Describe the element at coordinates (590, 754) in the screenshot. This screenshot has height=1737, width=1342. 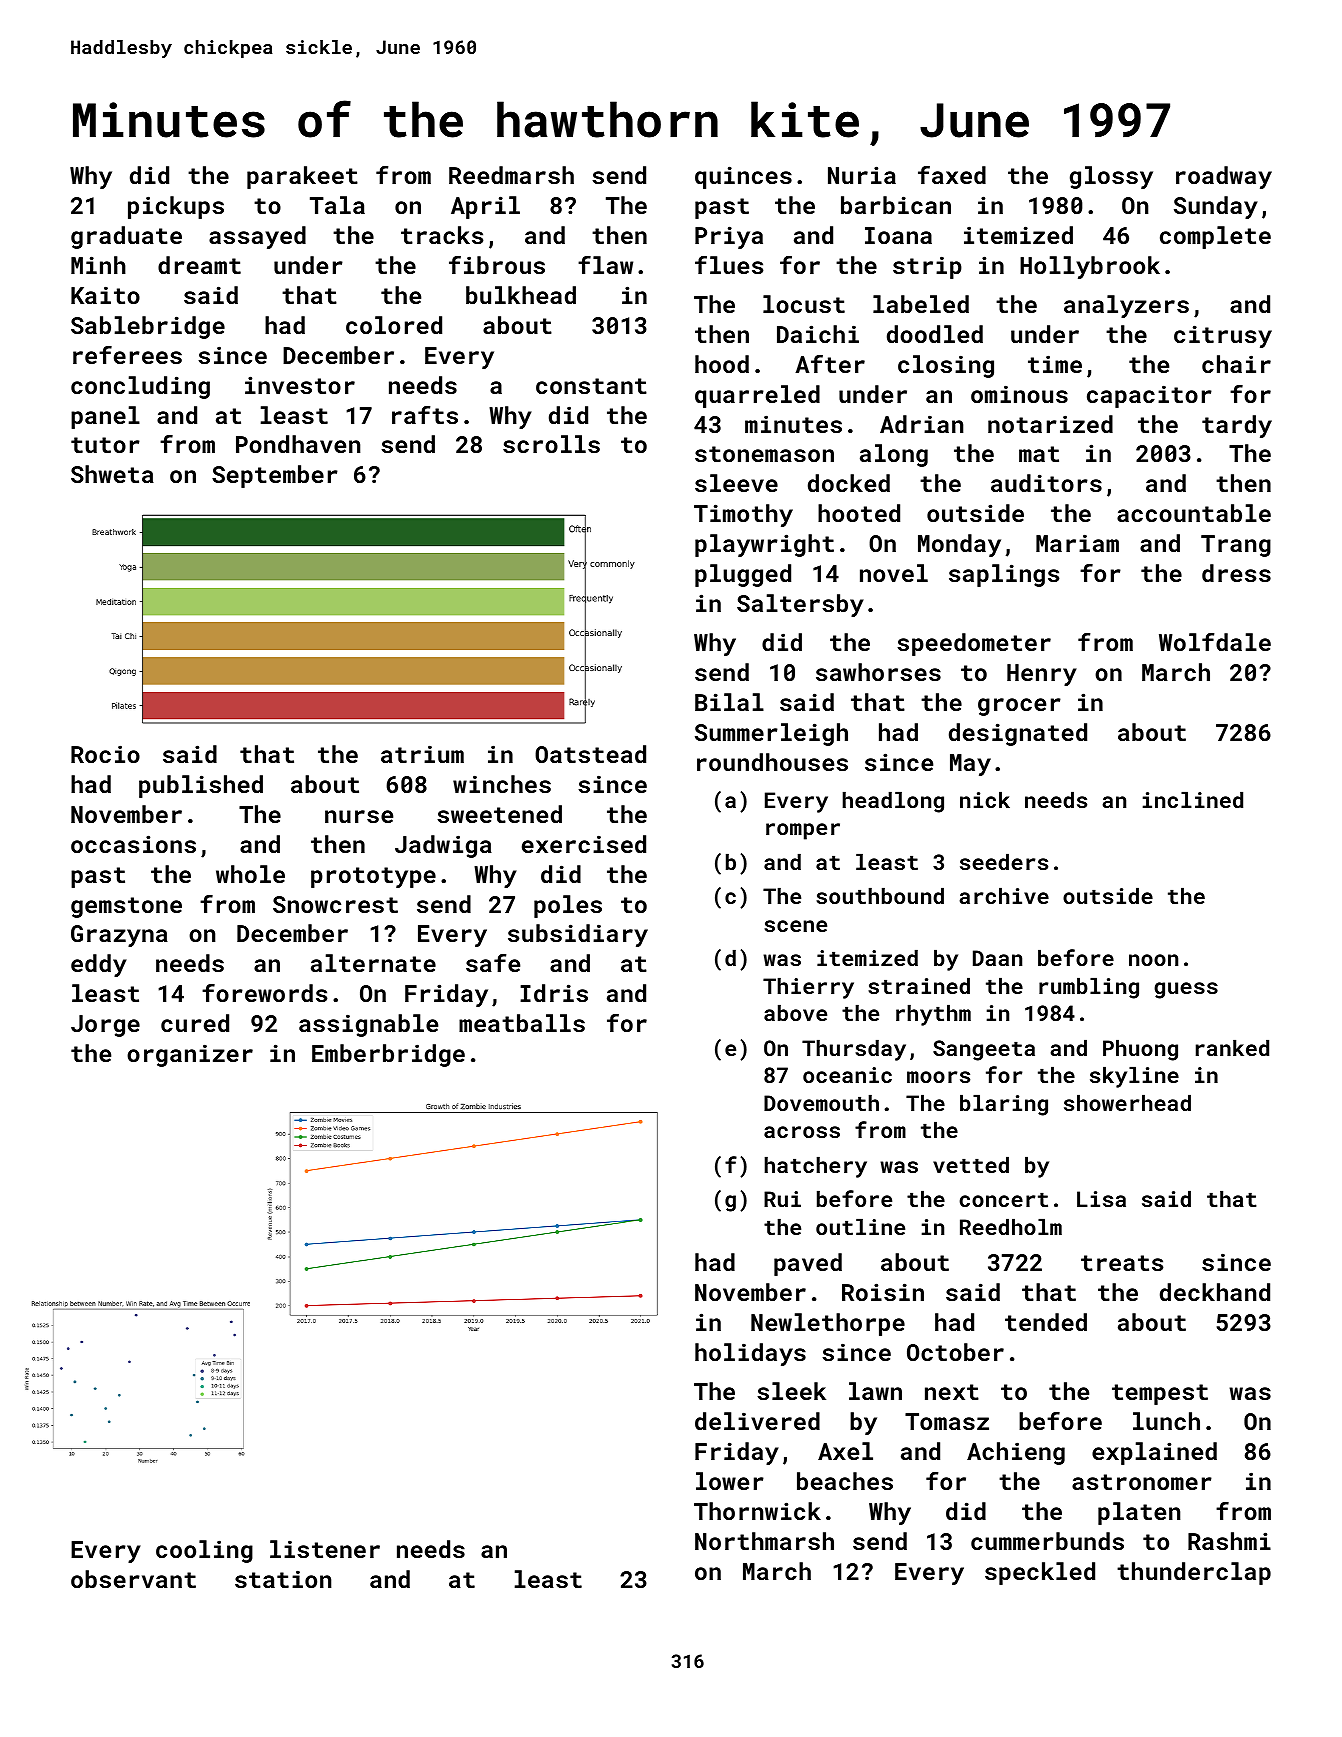
I see `Oatstead` at that location.
